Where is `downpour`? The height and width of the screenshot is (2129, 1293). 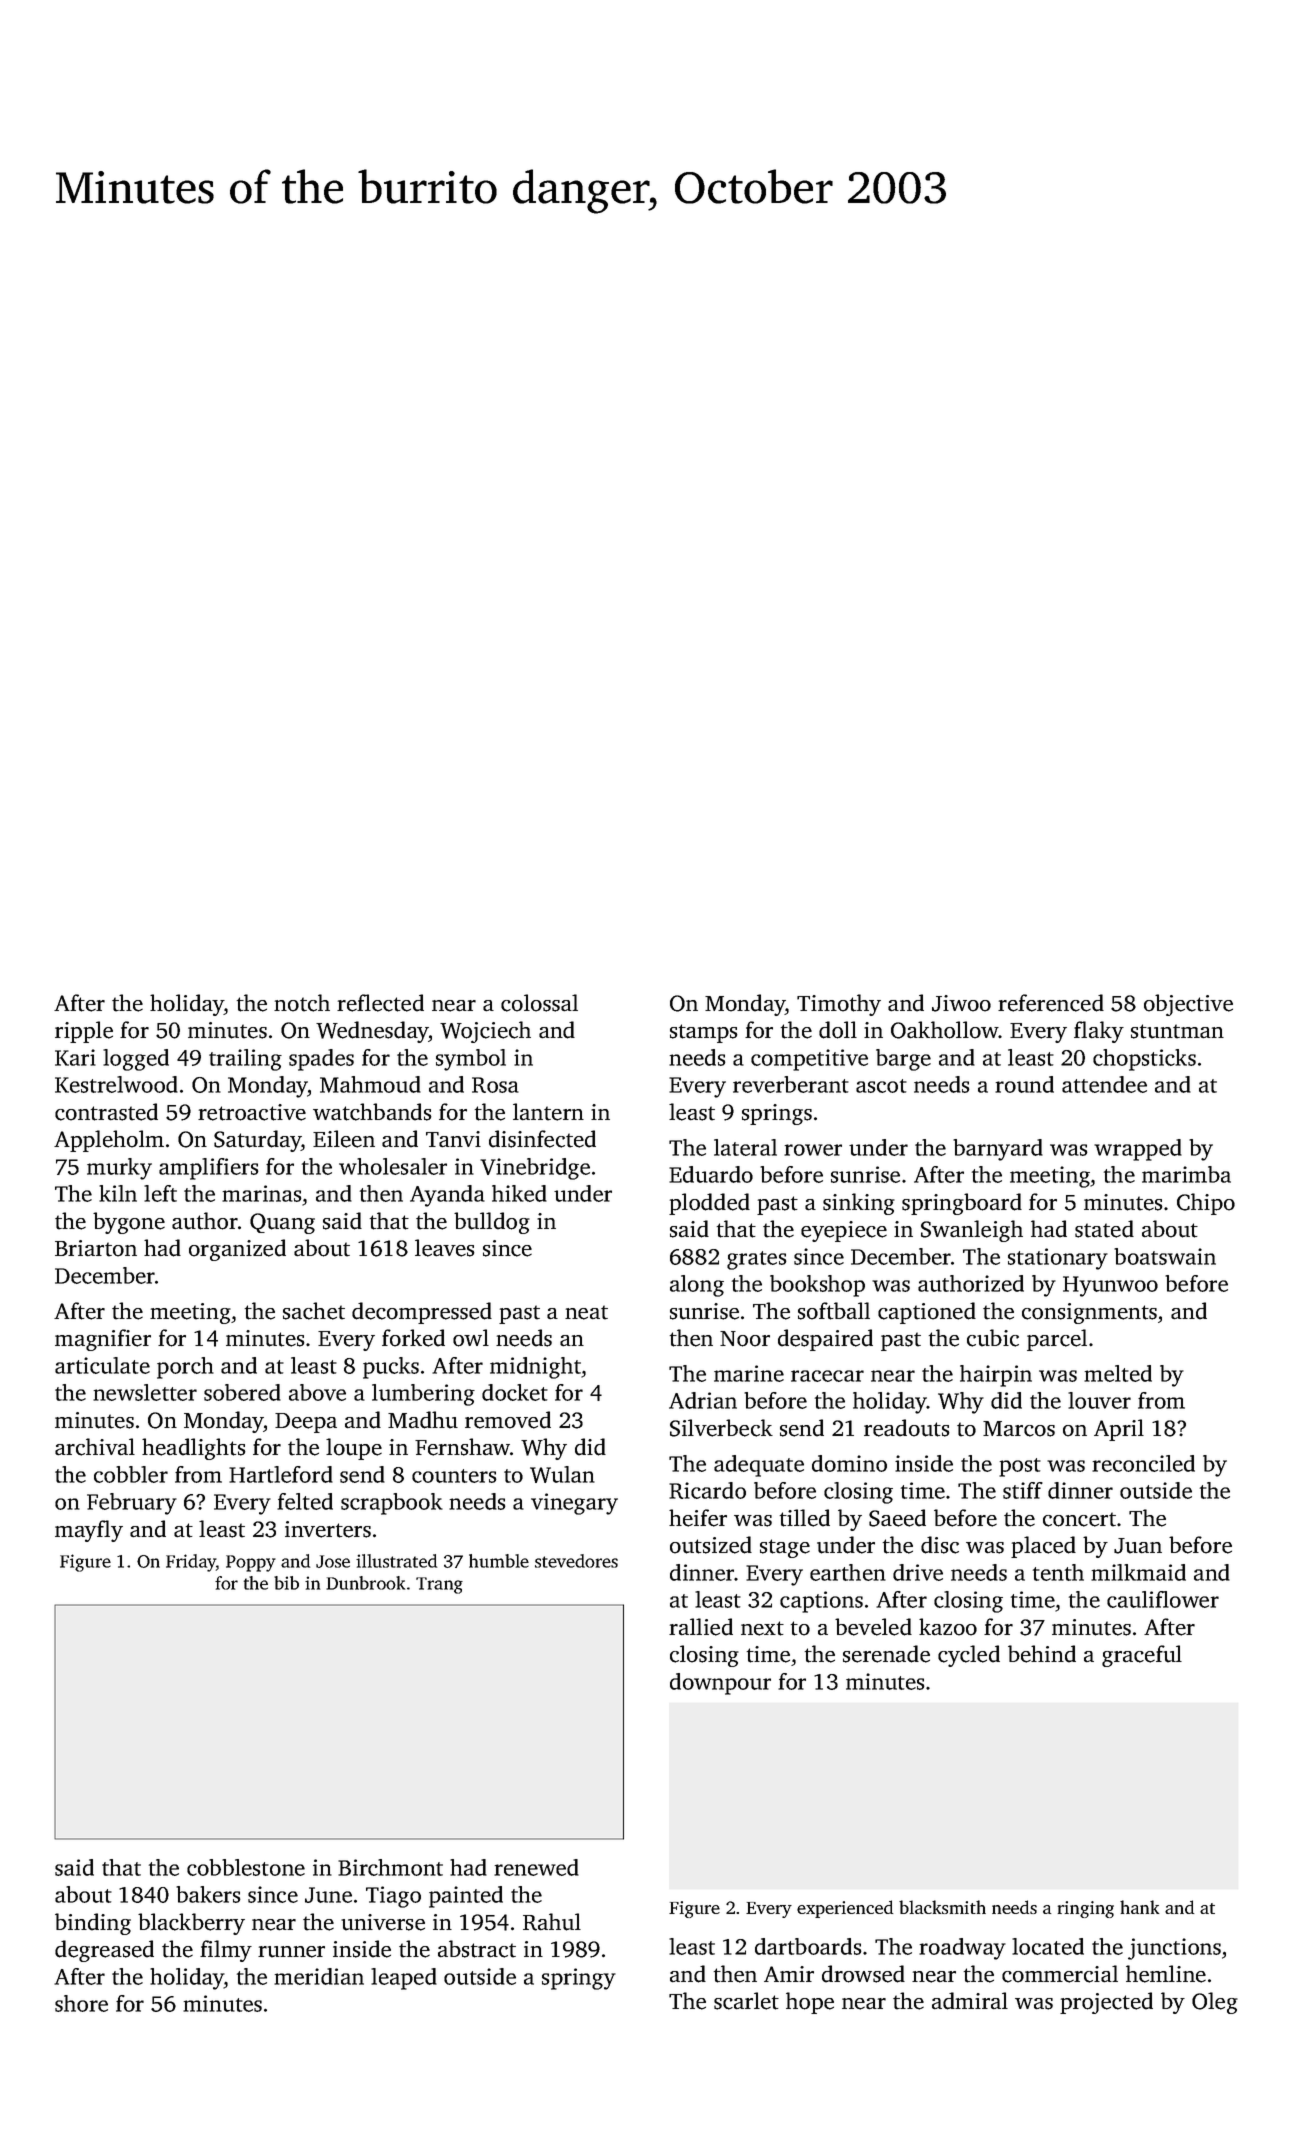 downpour is located at coordinates (720, 1684).
